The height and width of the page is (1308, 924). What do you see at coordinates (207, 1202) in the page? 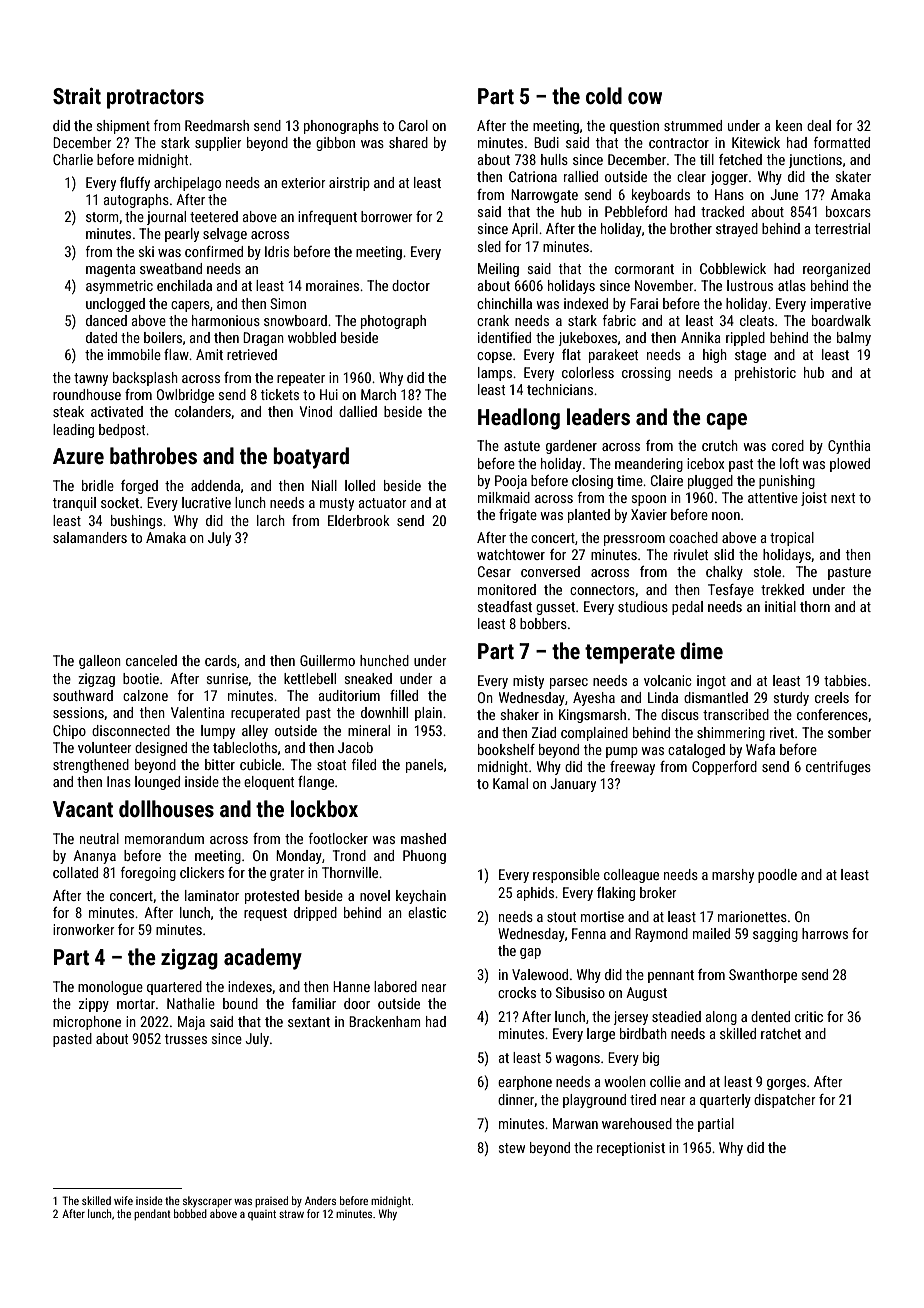
I see `skyscraper` at bounding box center [207, 1202].
